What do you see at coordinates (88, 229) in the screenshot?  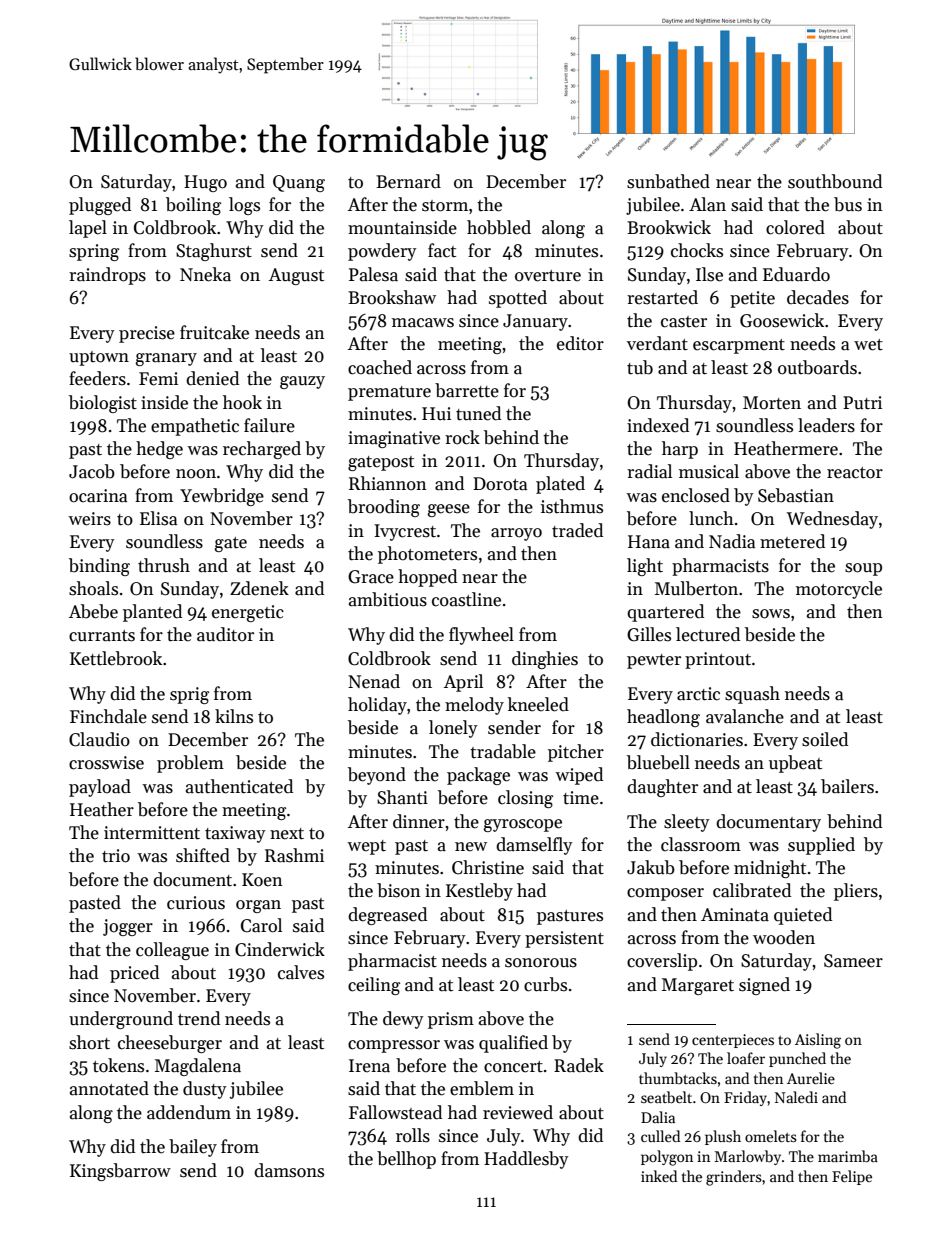 I see `lapel` at bounding box center [88, 229].
